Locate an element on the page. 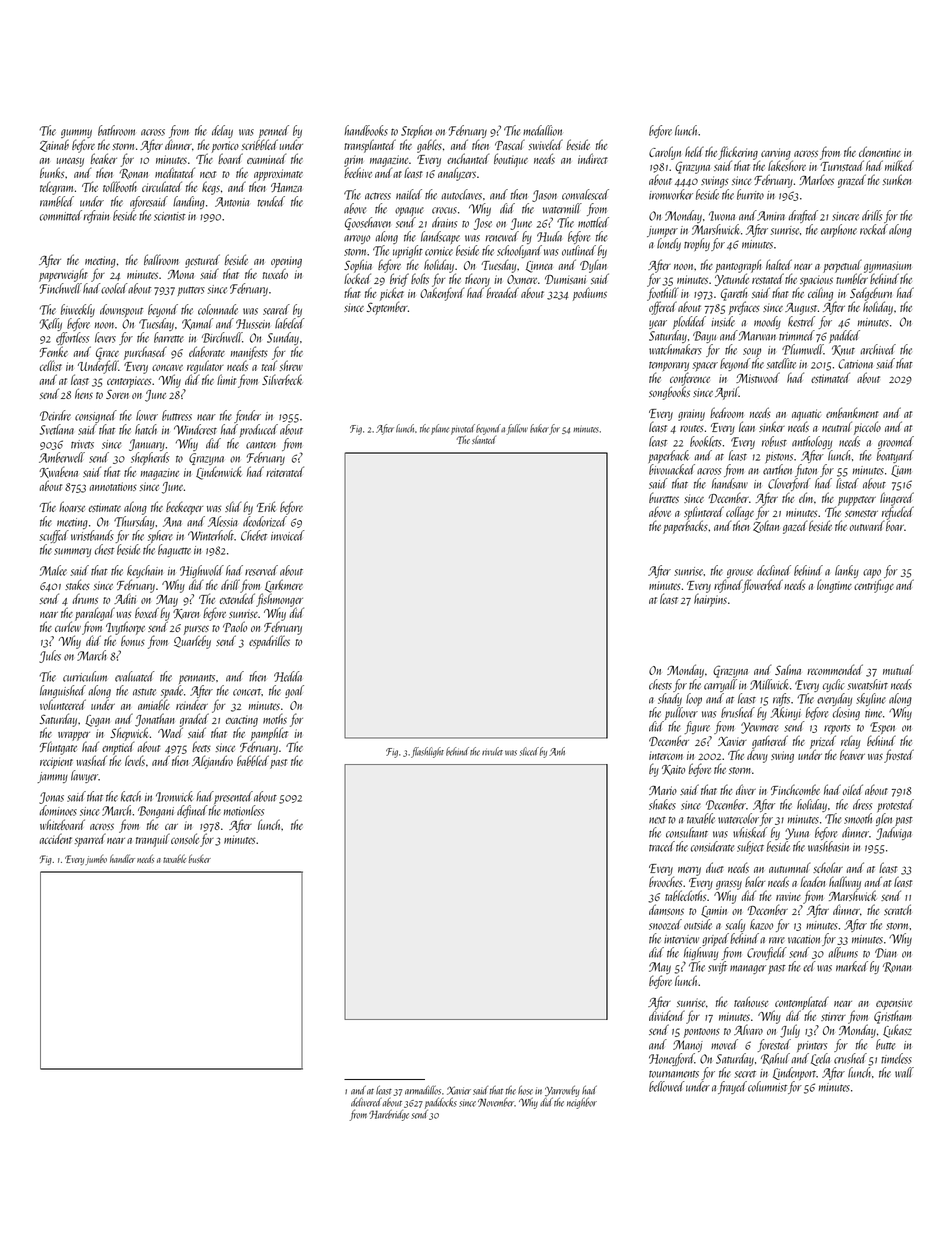 The image size is (952, 1233). Jules is located at coordinates (50, 656).
